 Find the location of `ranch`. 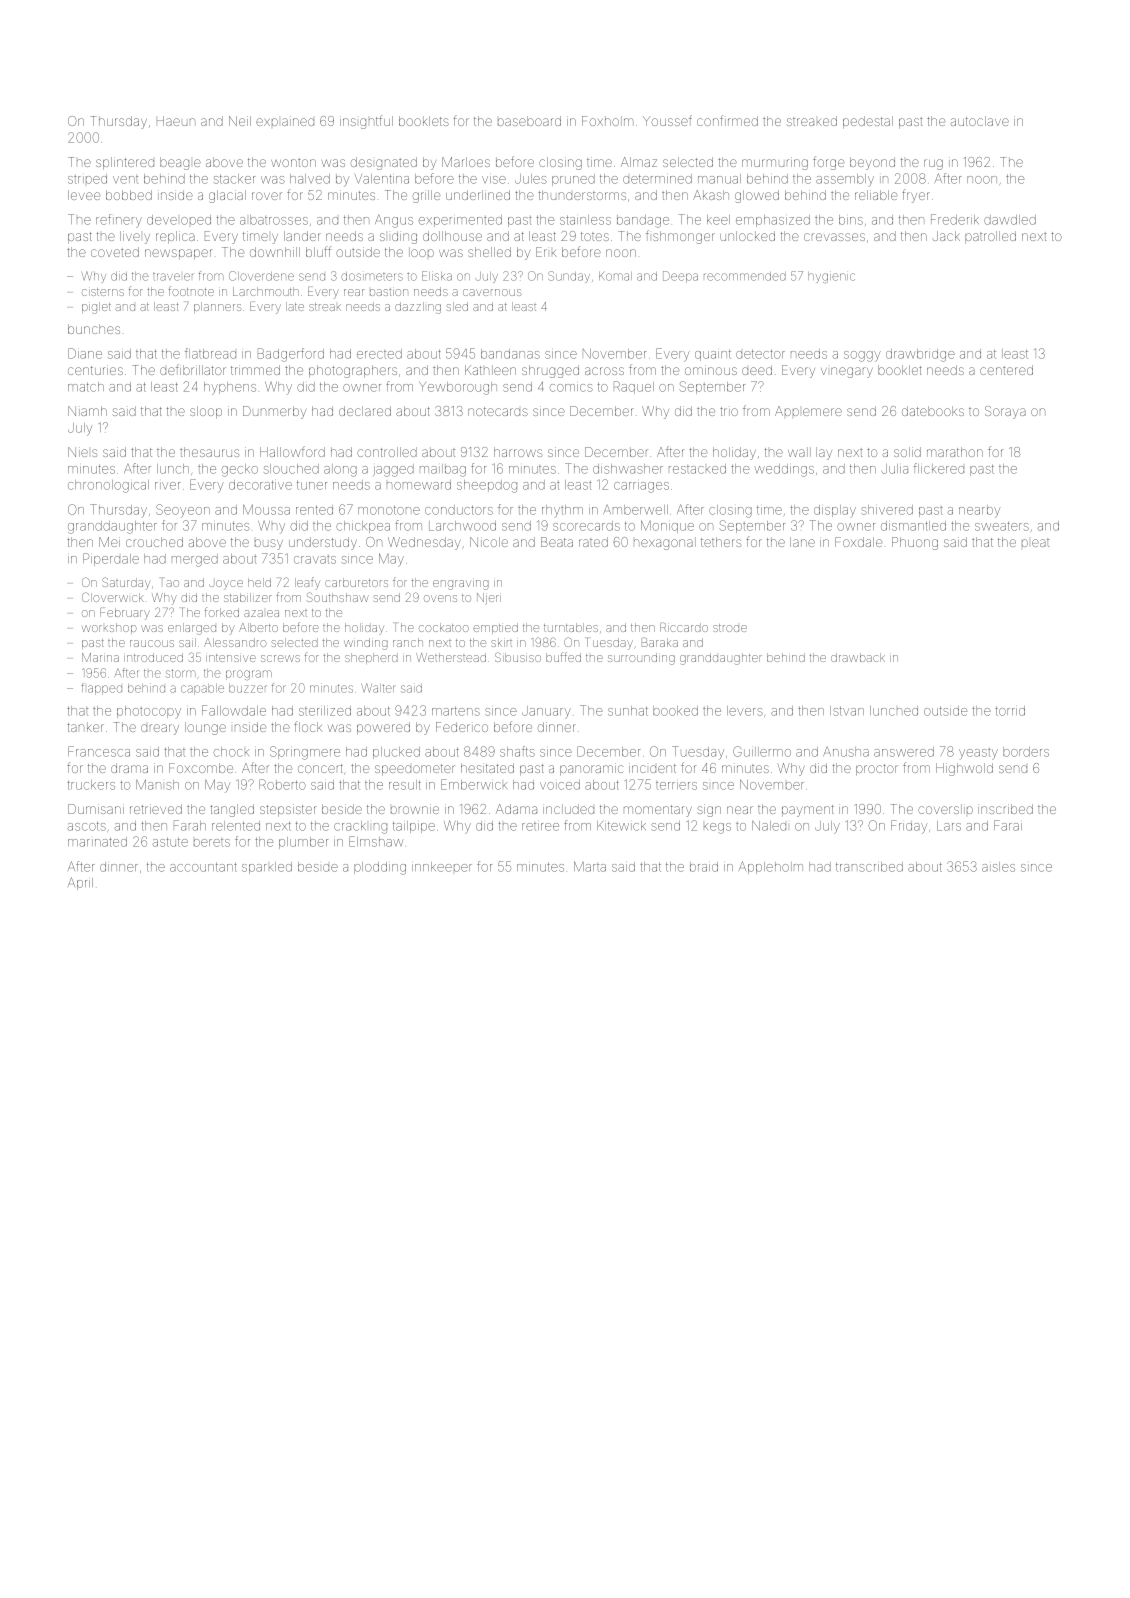

ranch is located at coordinates (408, 642).
